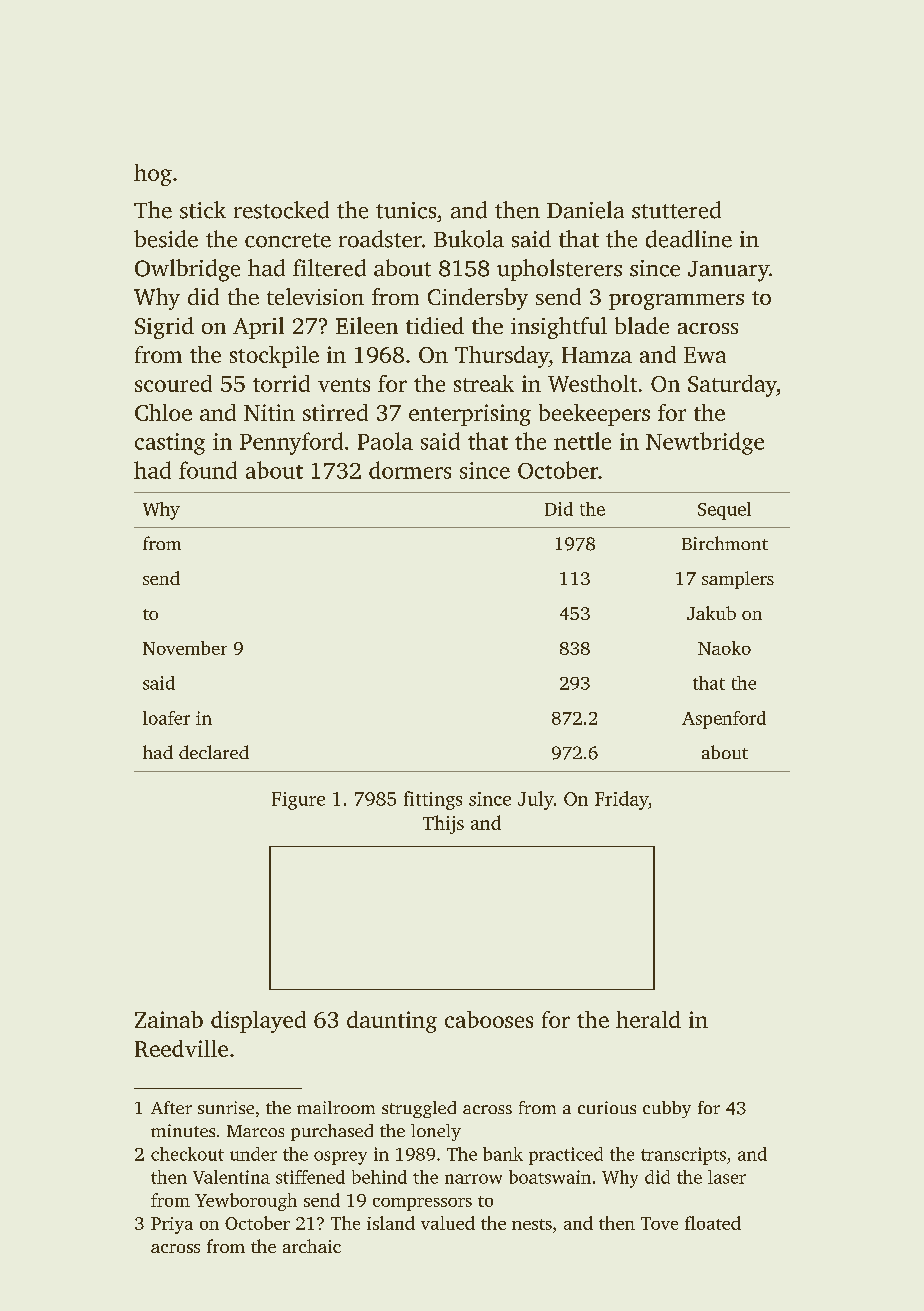 The width and height of the screenshot is (924, 1311). What do you see at coordinates (392, 1022) in the screenshot?
I see `daunting` at bounding box center [392, 1022].
